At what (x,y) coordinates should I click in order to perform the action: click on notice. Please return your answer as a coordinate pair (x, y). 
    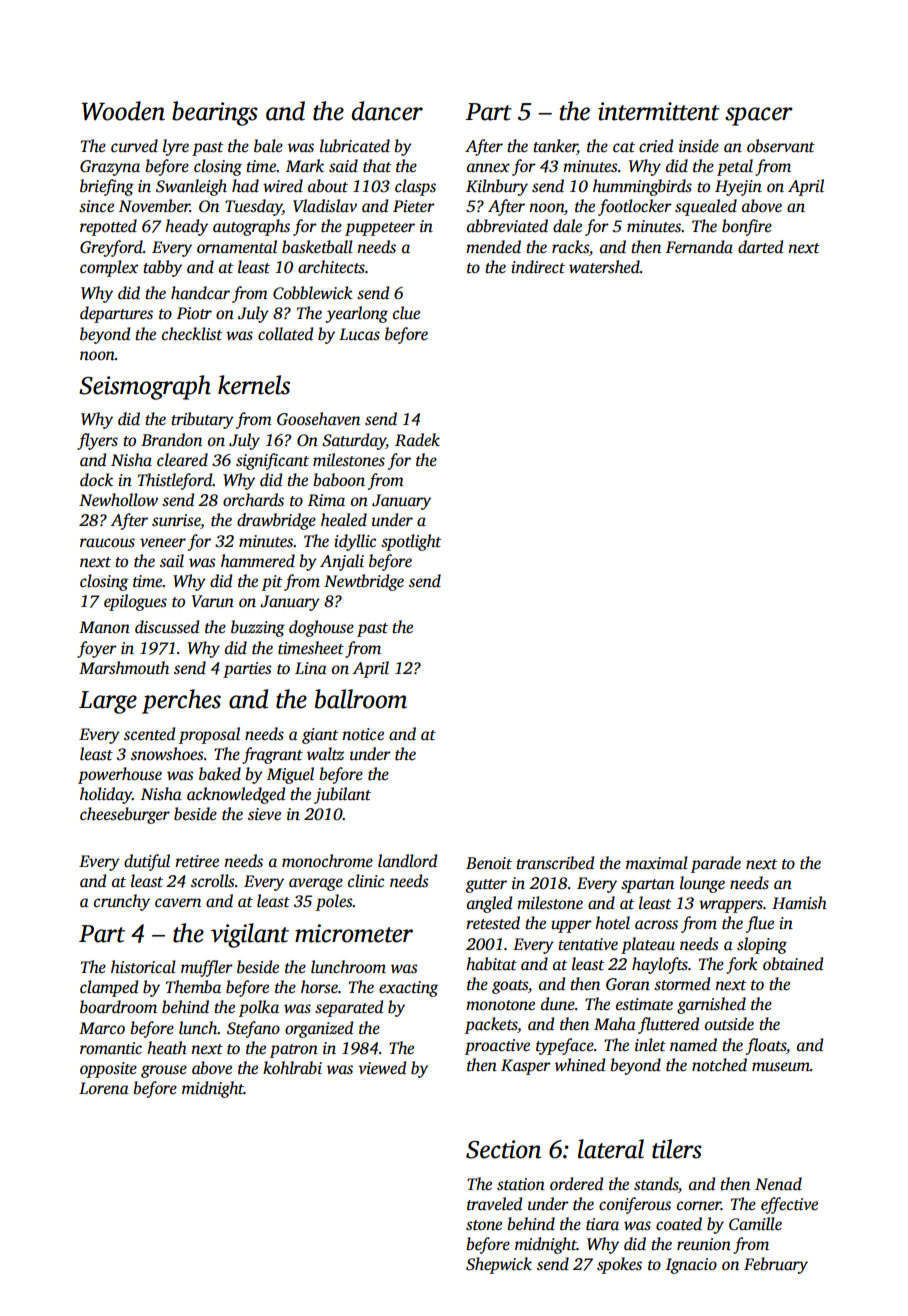
    Looking at the image, I should click on (363, 734).
